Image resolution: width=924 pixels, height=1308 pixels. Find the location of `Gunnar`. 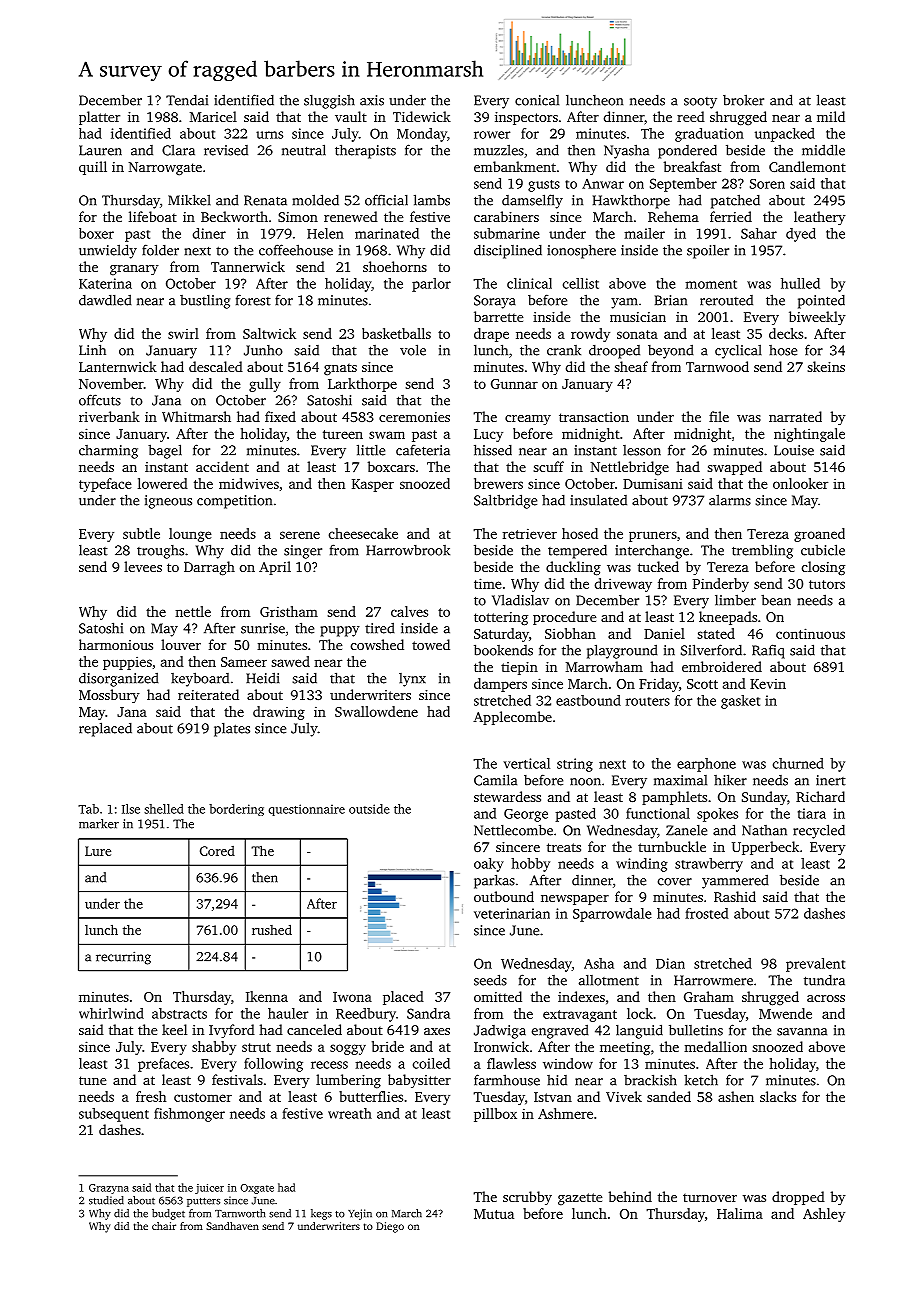

Gunnar is located at coordinates (514, 384).
